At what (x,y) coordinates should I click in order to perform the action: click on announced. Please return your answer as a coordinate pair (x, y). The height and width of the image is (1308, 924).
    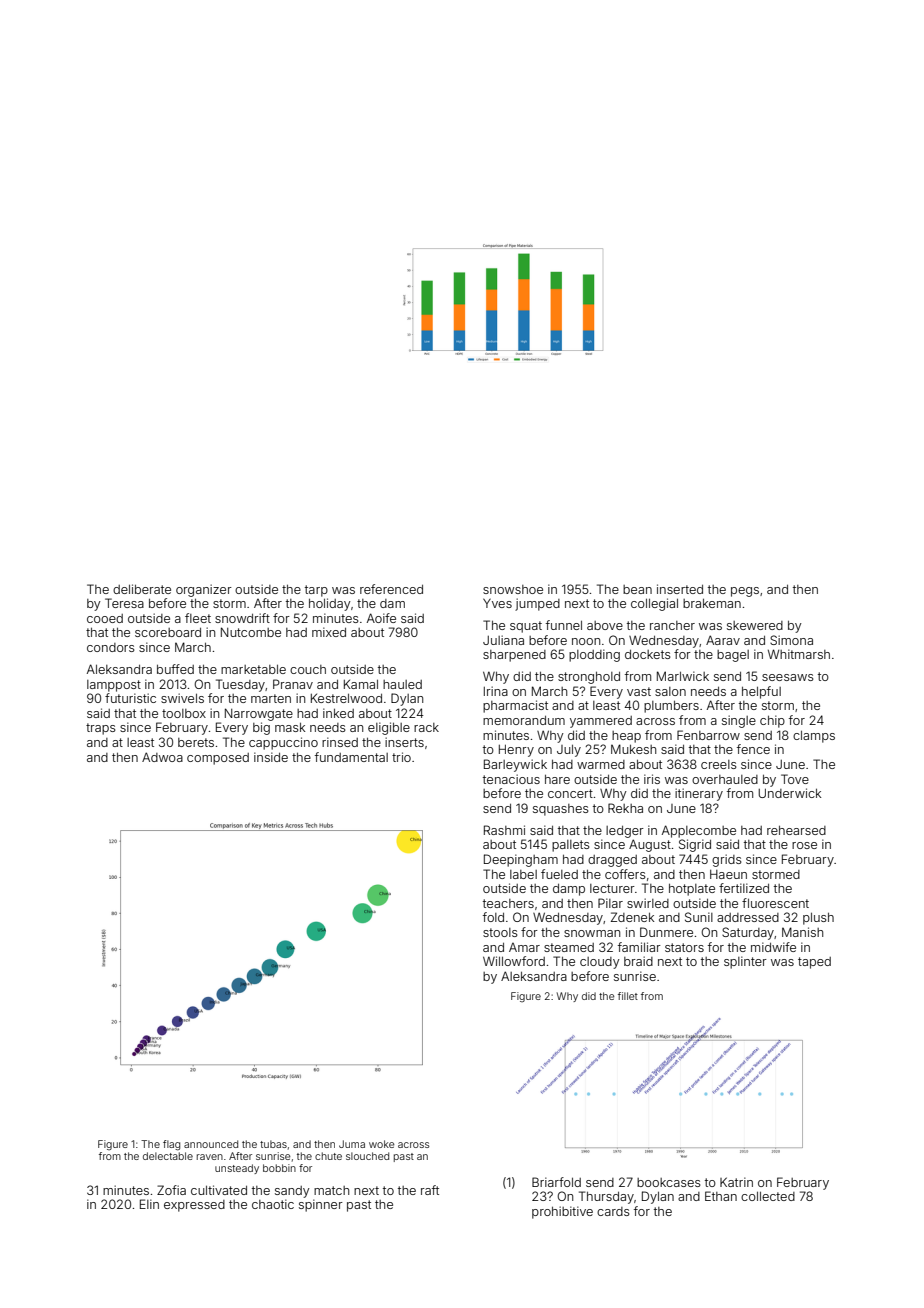
    Looking at the image, I should click on (211, 1144).
